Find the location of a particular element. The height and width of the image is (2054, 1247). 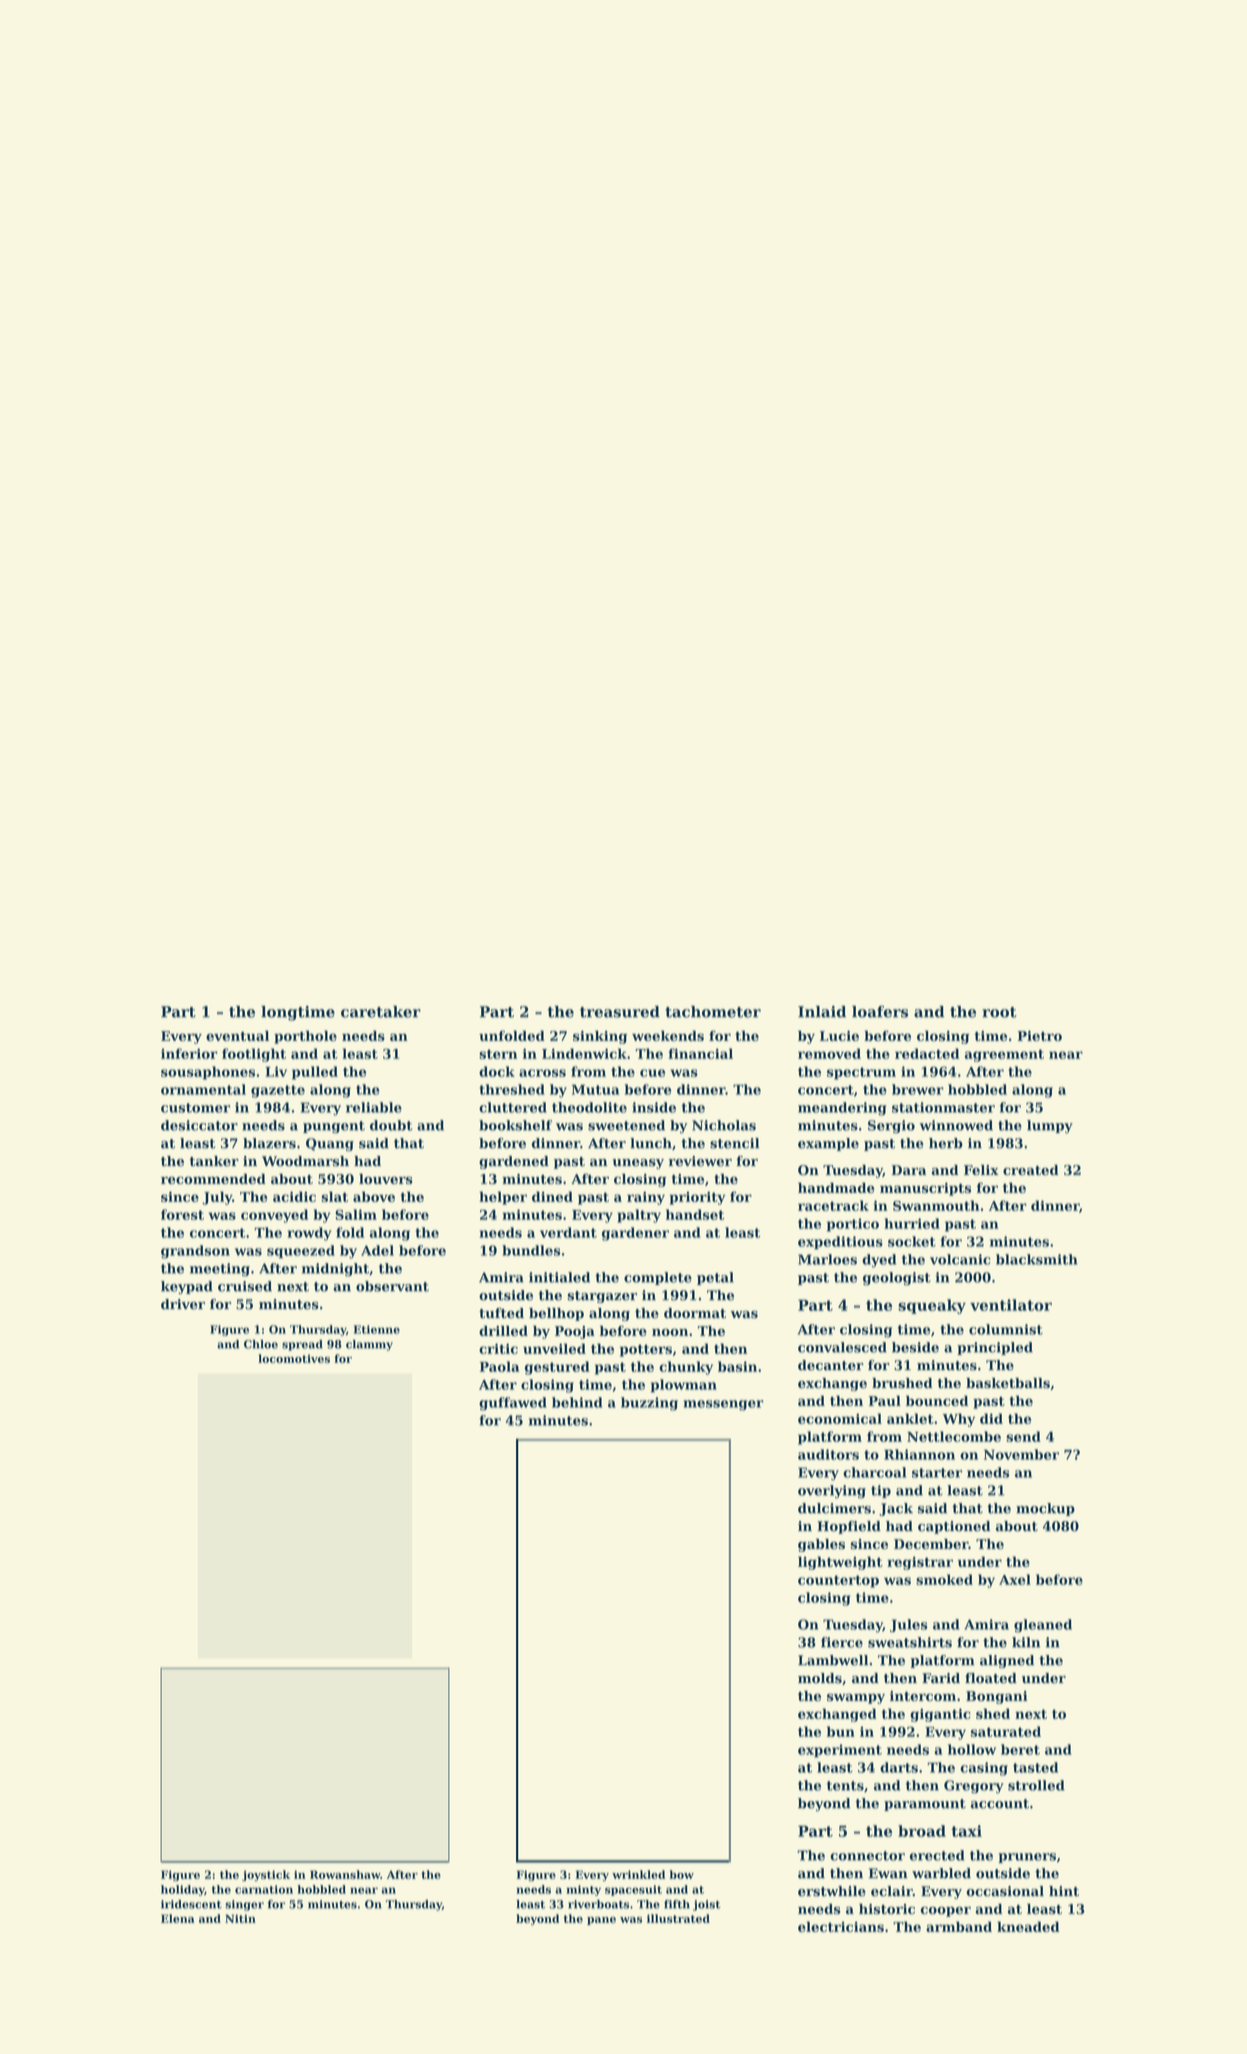

Nitin is located at coordinates (240, 1918).
